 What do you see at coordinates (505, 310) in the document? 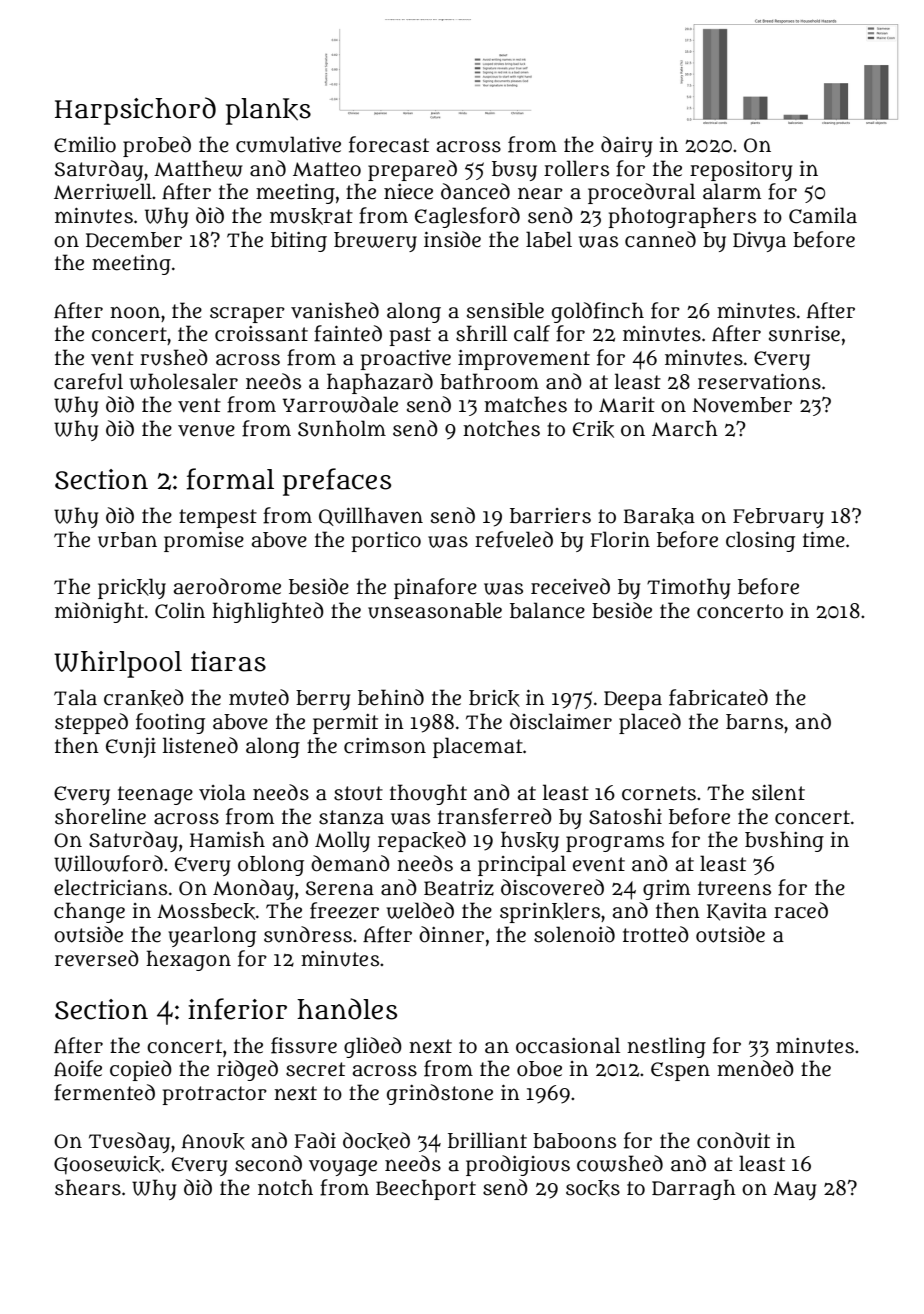
I see `sensible` at bounding box center [505, 310].
